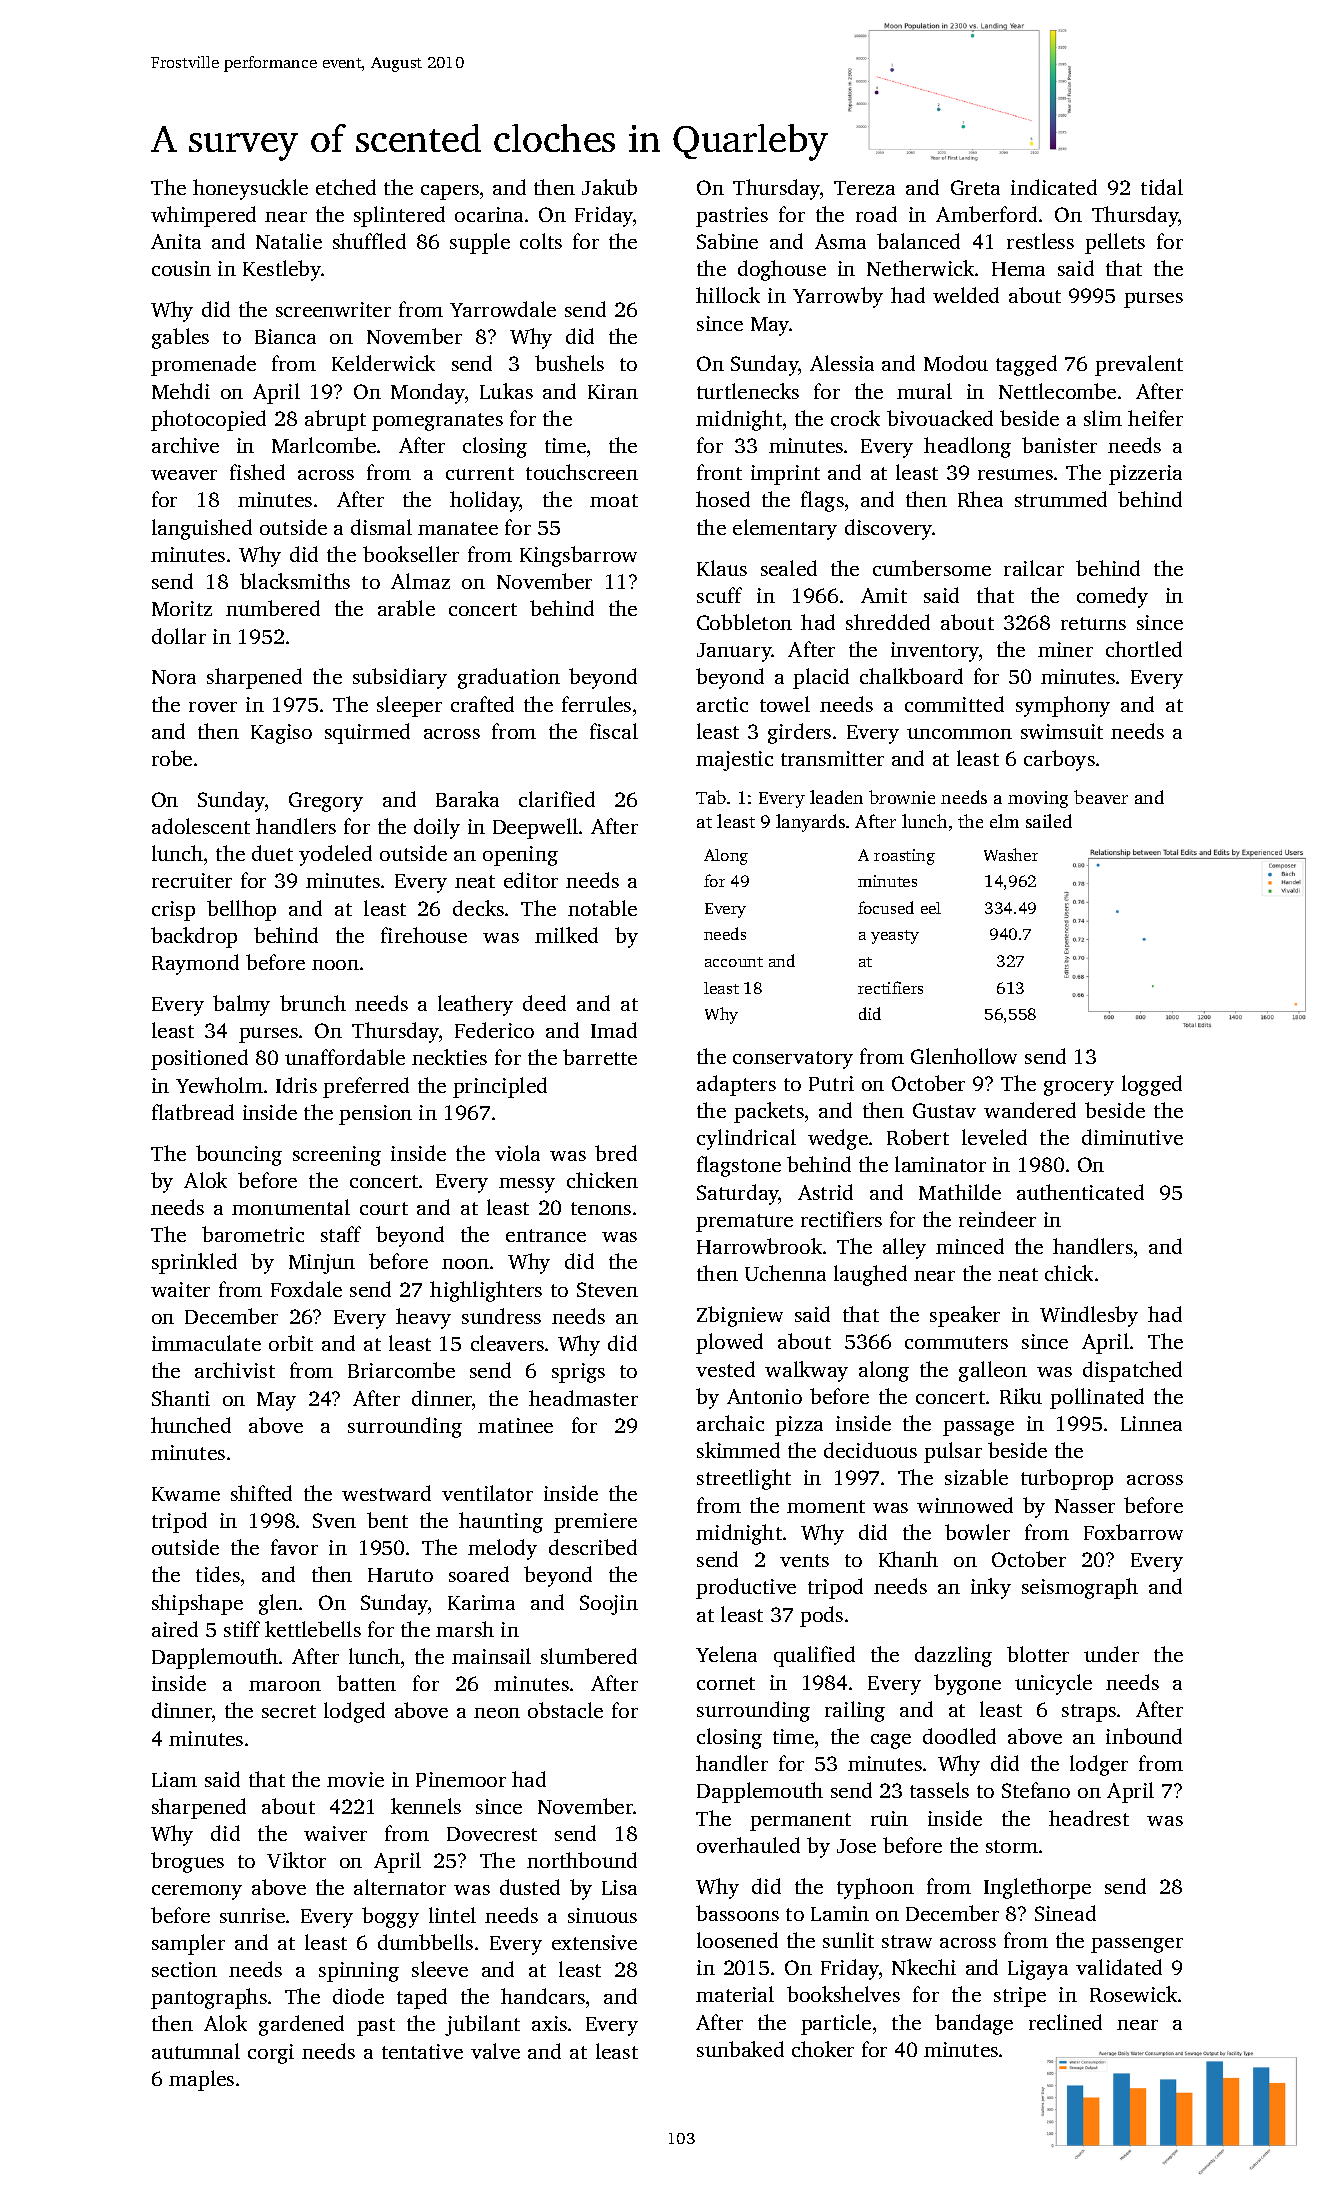  What do you see at coordinates (201, 2080) in the screenshot?
I see `maples` at bounding box center [201, 2080].
